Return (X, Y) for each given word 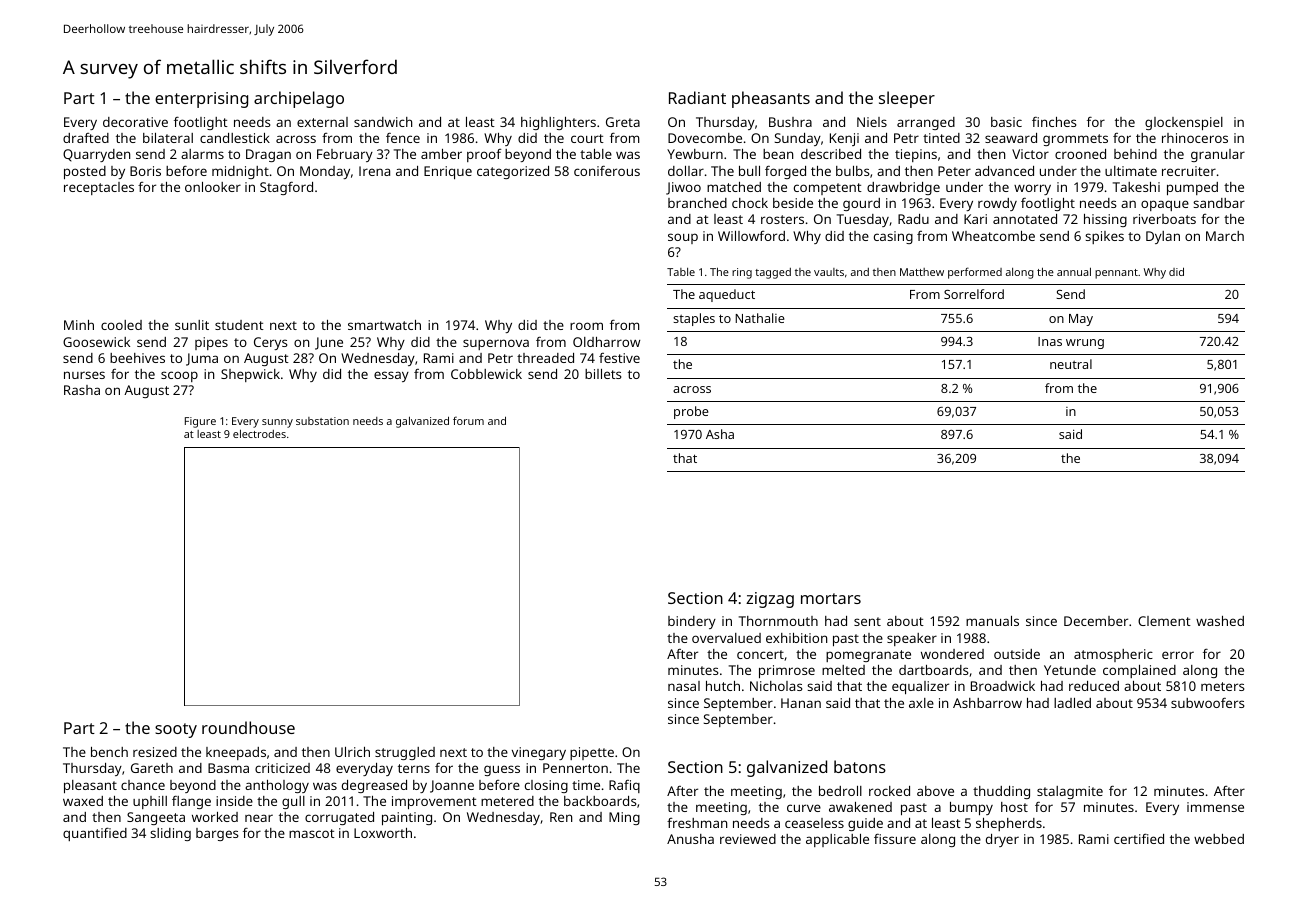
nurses (84, 375)
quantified (95, 834)
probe (691, 412)
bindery (692, 622)
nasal (684, 686)
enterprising (201, 100)
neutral (1071, 364)
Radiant (697, 97)
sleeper (907, 99)
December (1096, 621)
